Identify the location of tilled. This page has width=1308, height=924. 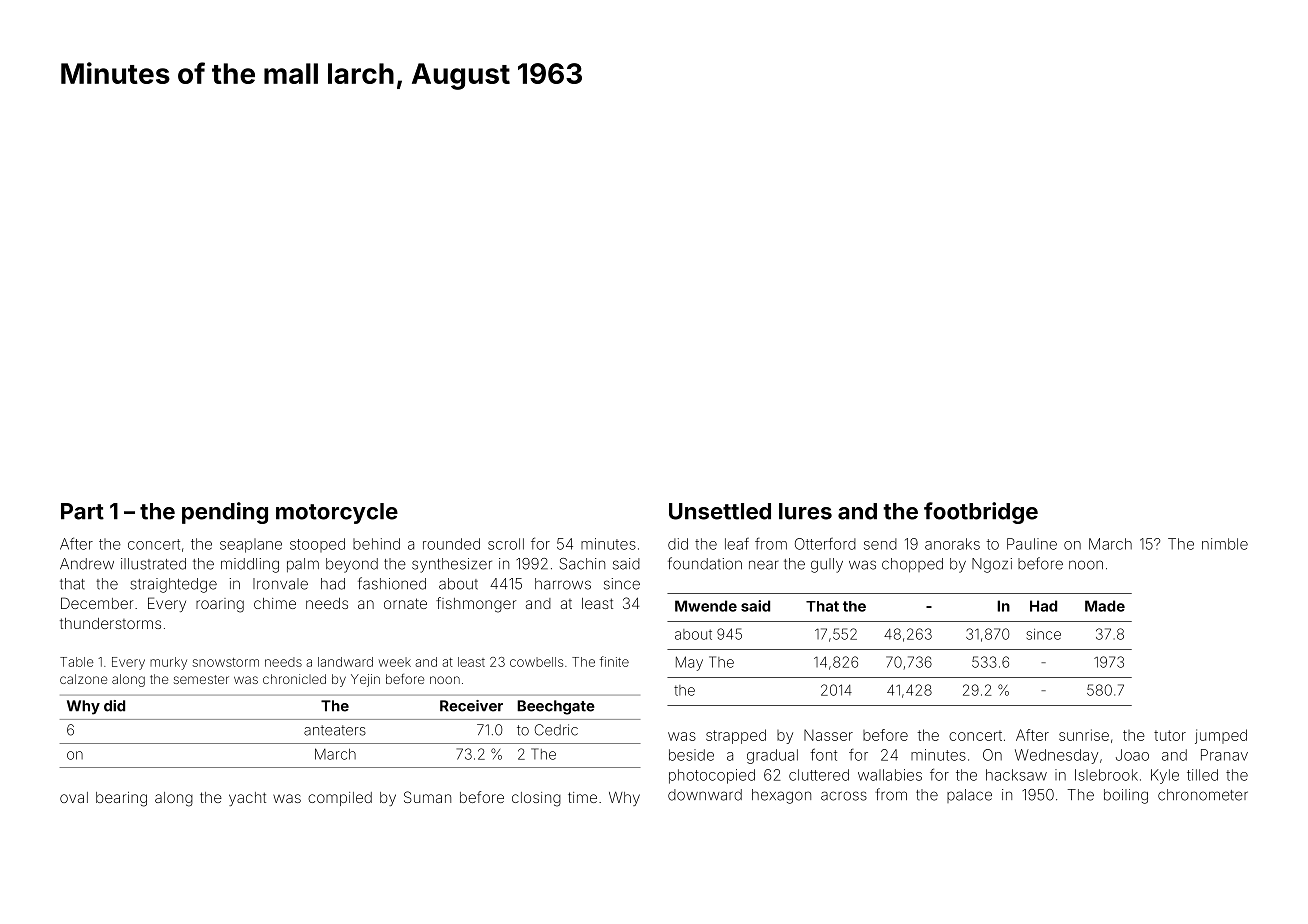
(1202, 775).
